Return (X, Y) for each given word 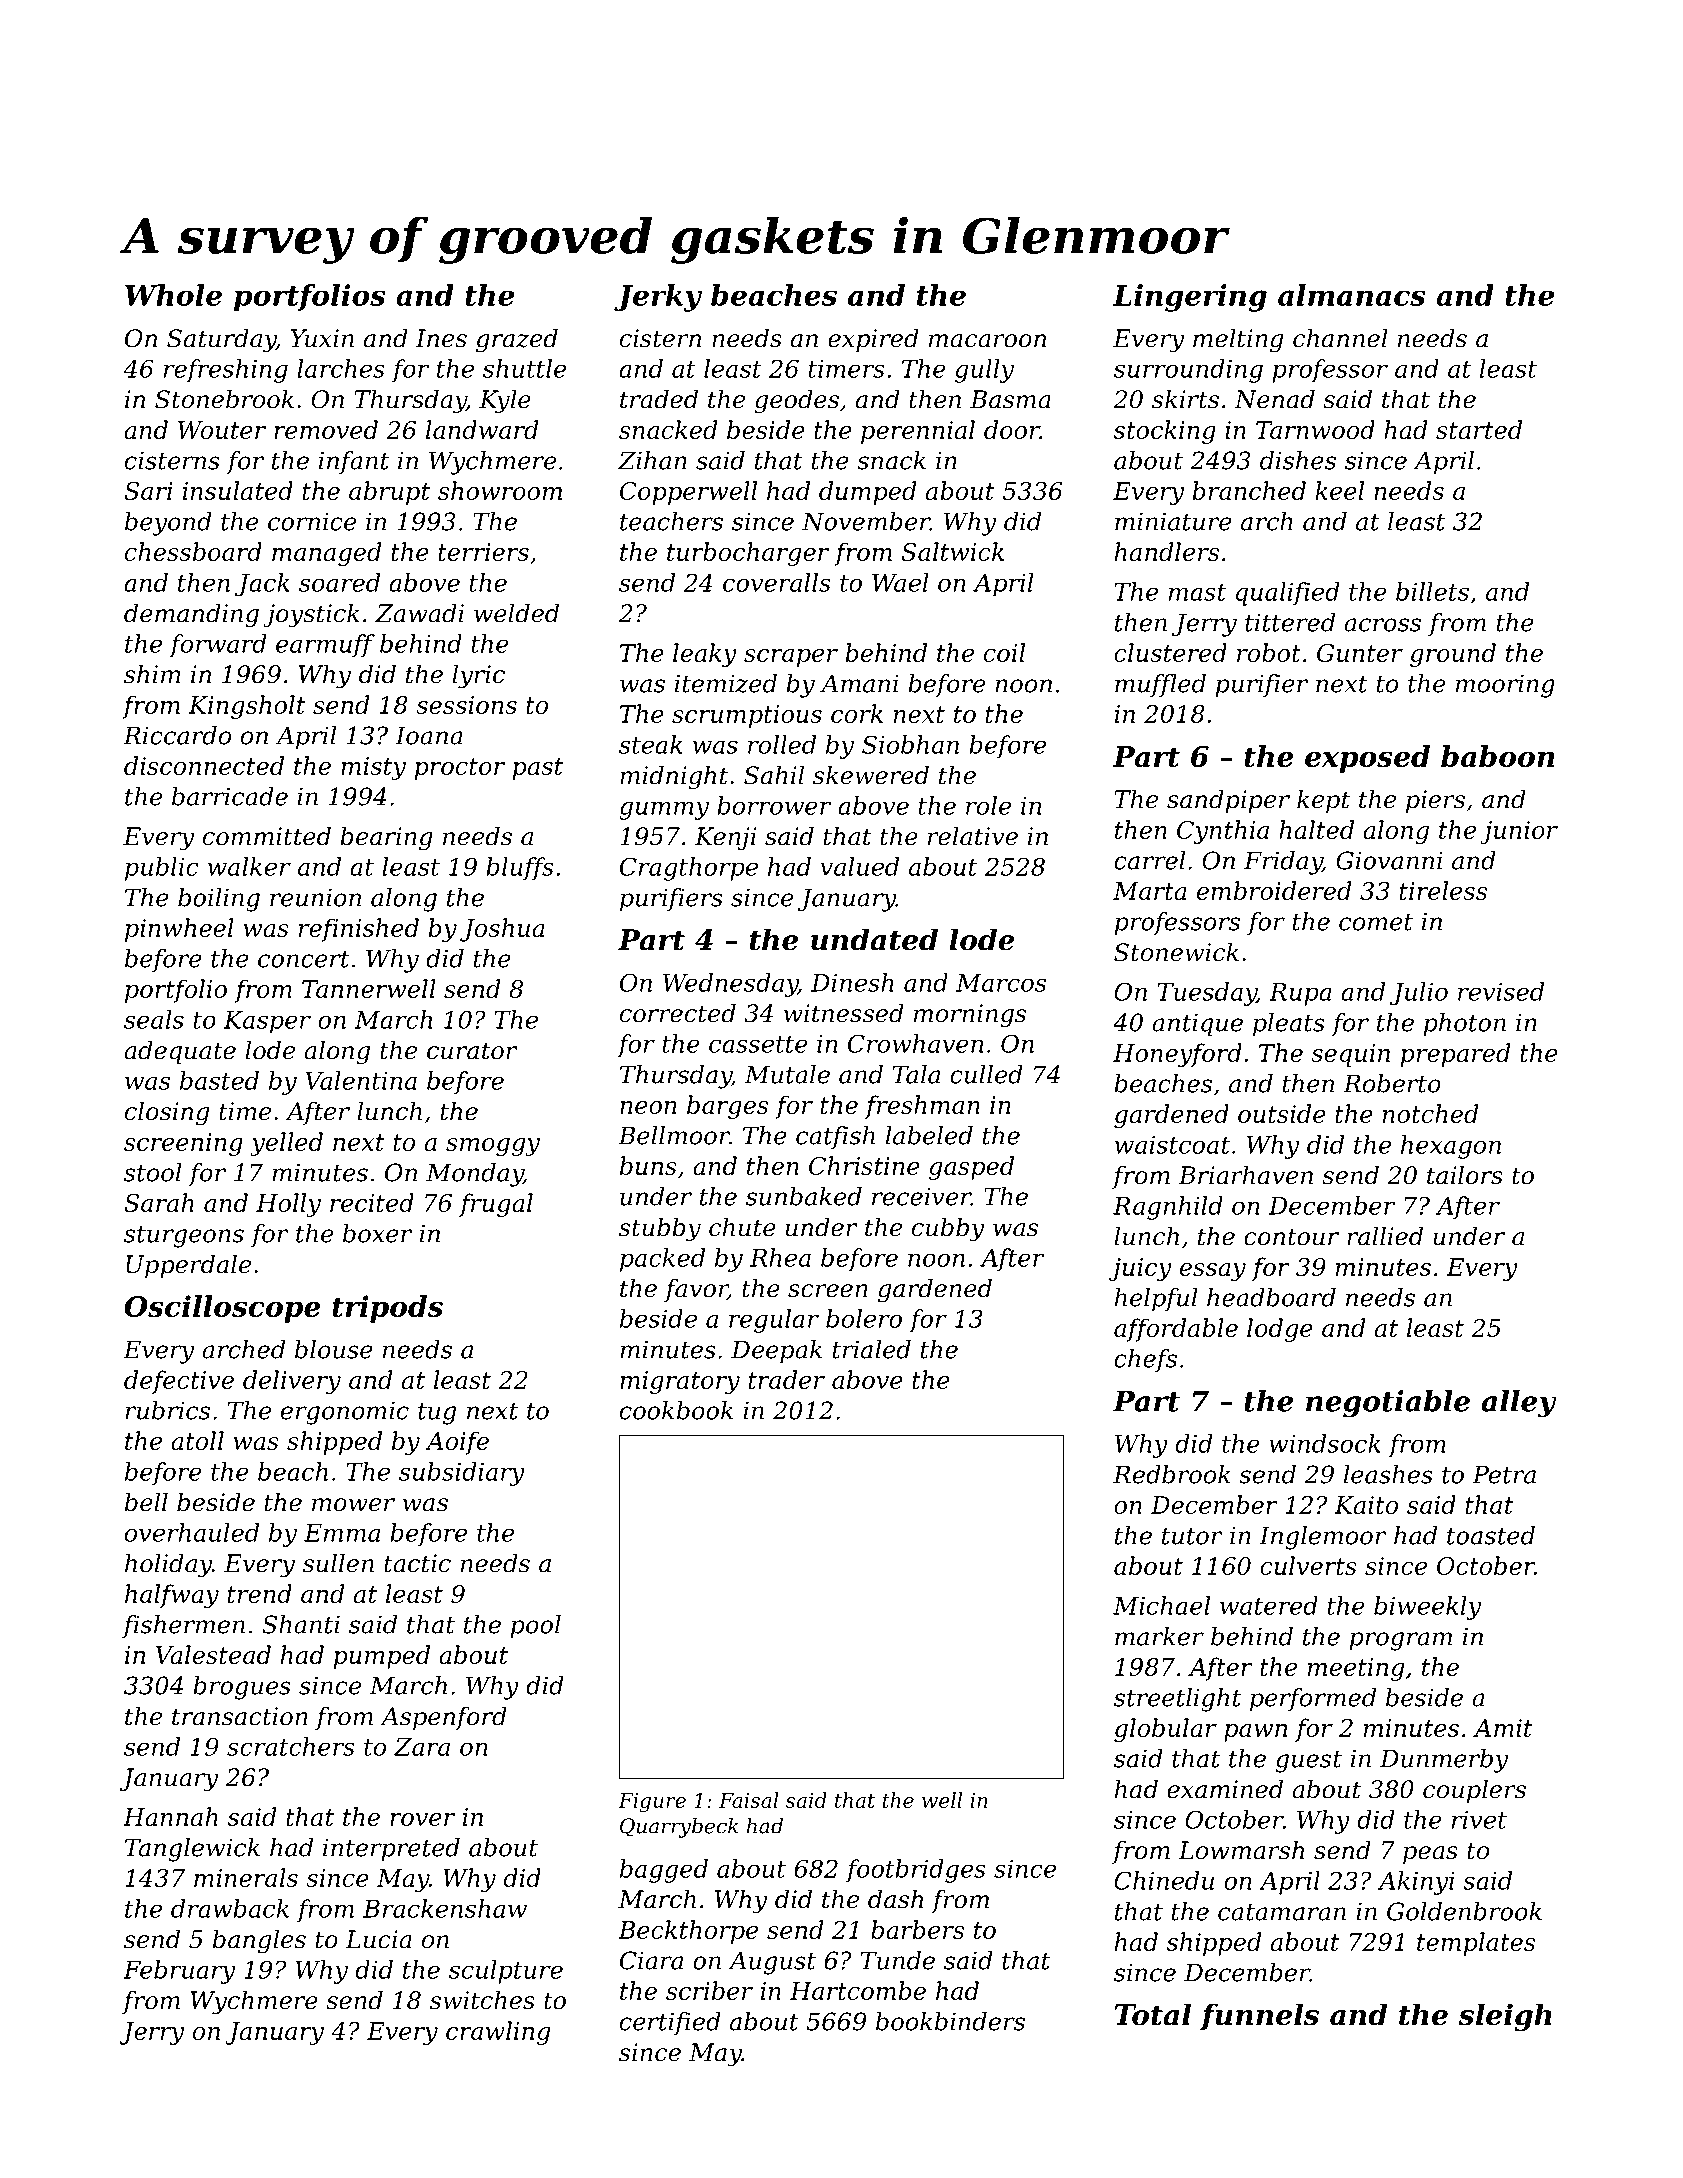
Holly (288, 1205)
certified (670, 2023)
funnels (1259, 2017)
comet (1376, 922)
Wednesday (730, 985)
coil (1004, 652)
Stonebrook (224, 399)
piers (1435, 801)
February (179, 1972)
